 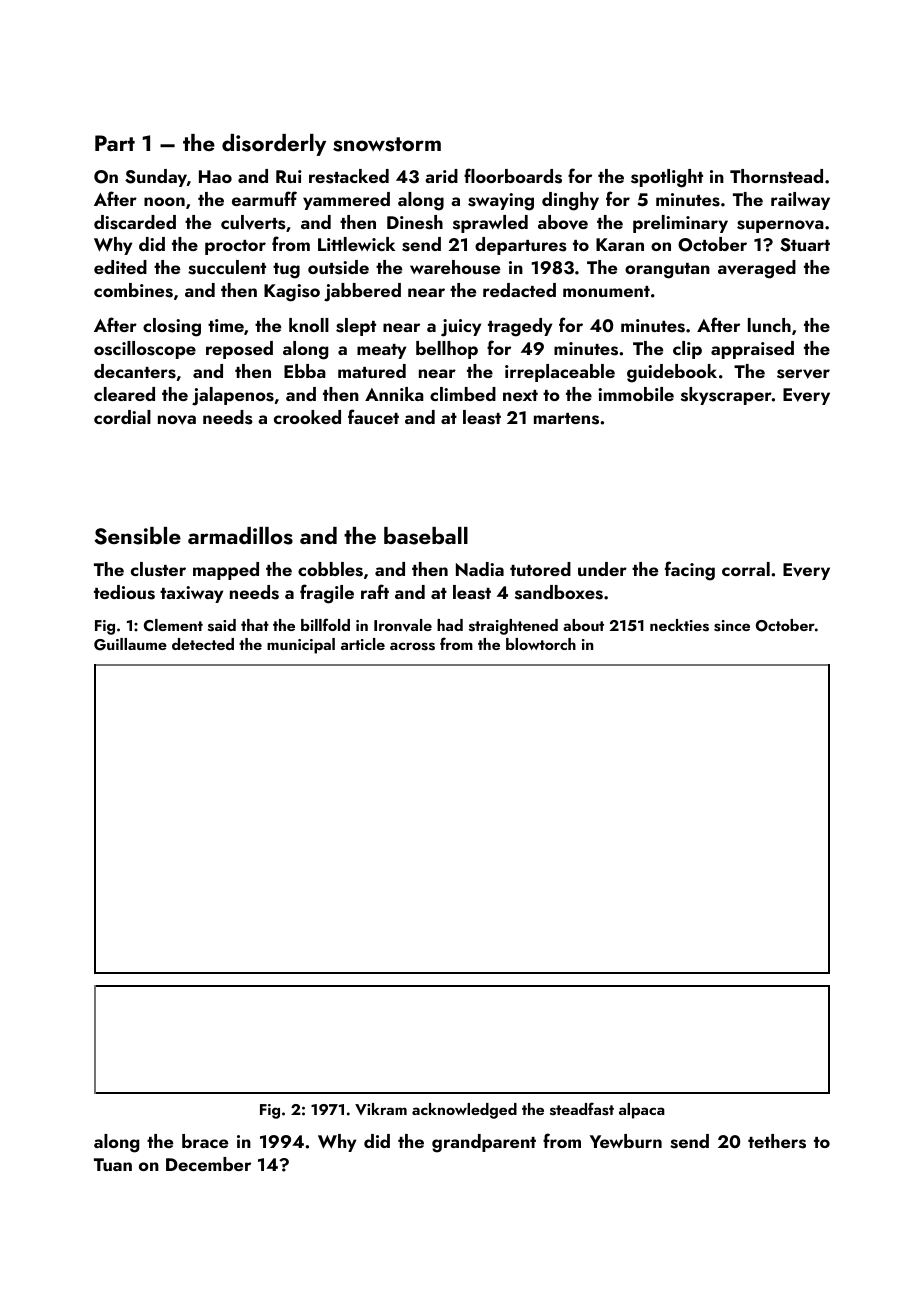 What do you see at coordinates (253, 222) in the document?
I see `culverts` at bounding box center [253, 222].
